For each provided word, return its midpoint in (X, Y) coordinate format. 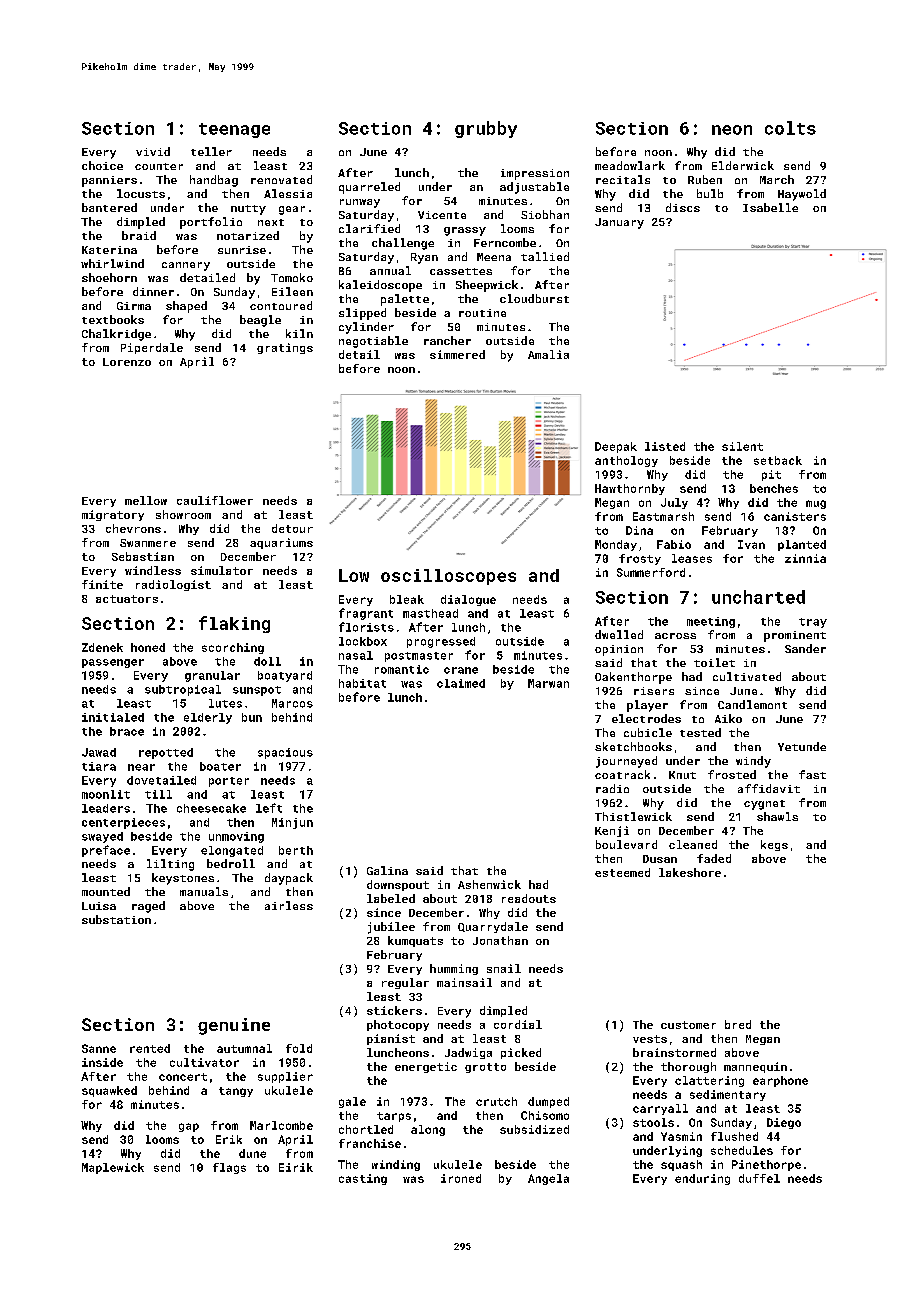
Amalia (548, 354)
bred (738, 1024)
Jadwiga (468, 1053)
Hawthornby (630, 489)
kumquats (415, 941)
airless (289, 905)
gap (189, 1127)
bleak (407, 599)
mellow (146, 500)
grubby (486, 129)
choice (102, 165)
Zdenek (102, 647)
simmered (457, 354)
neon (732, 130)
